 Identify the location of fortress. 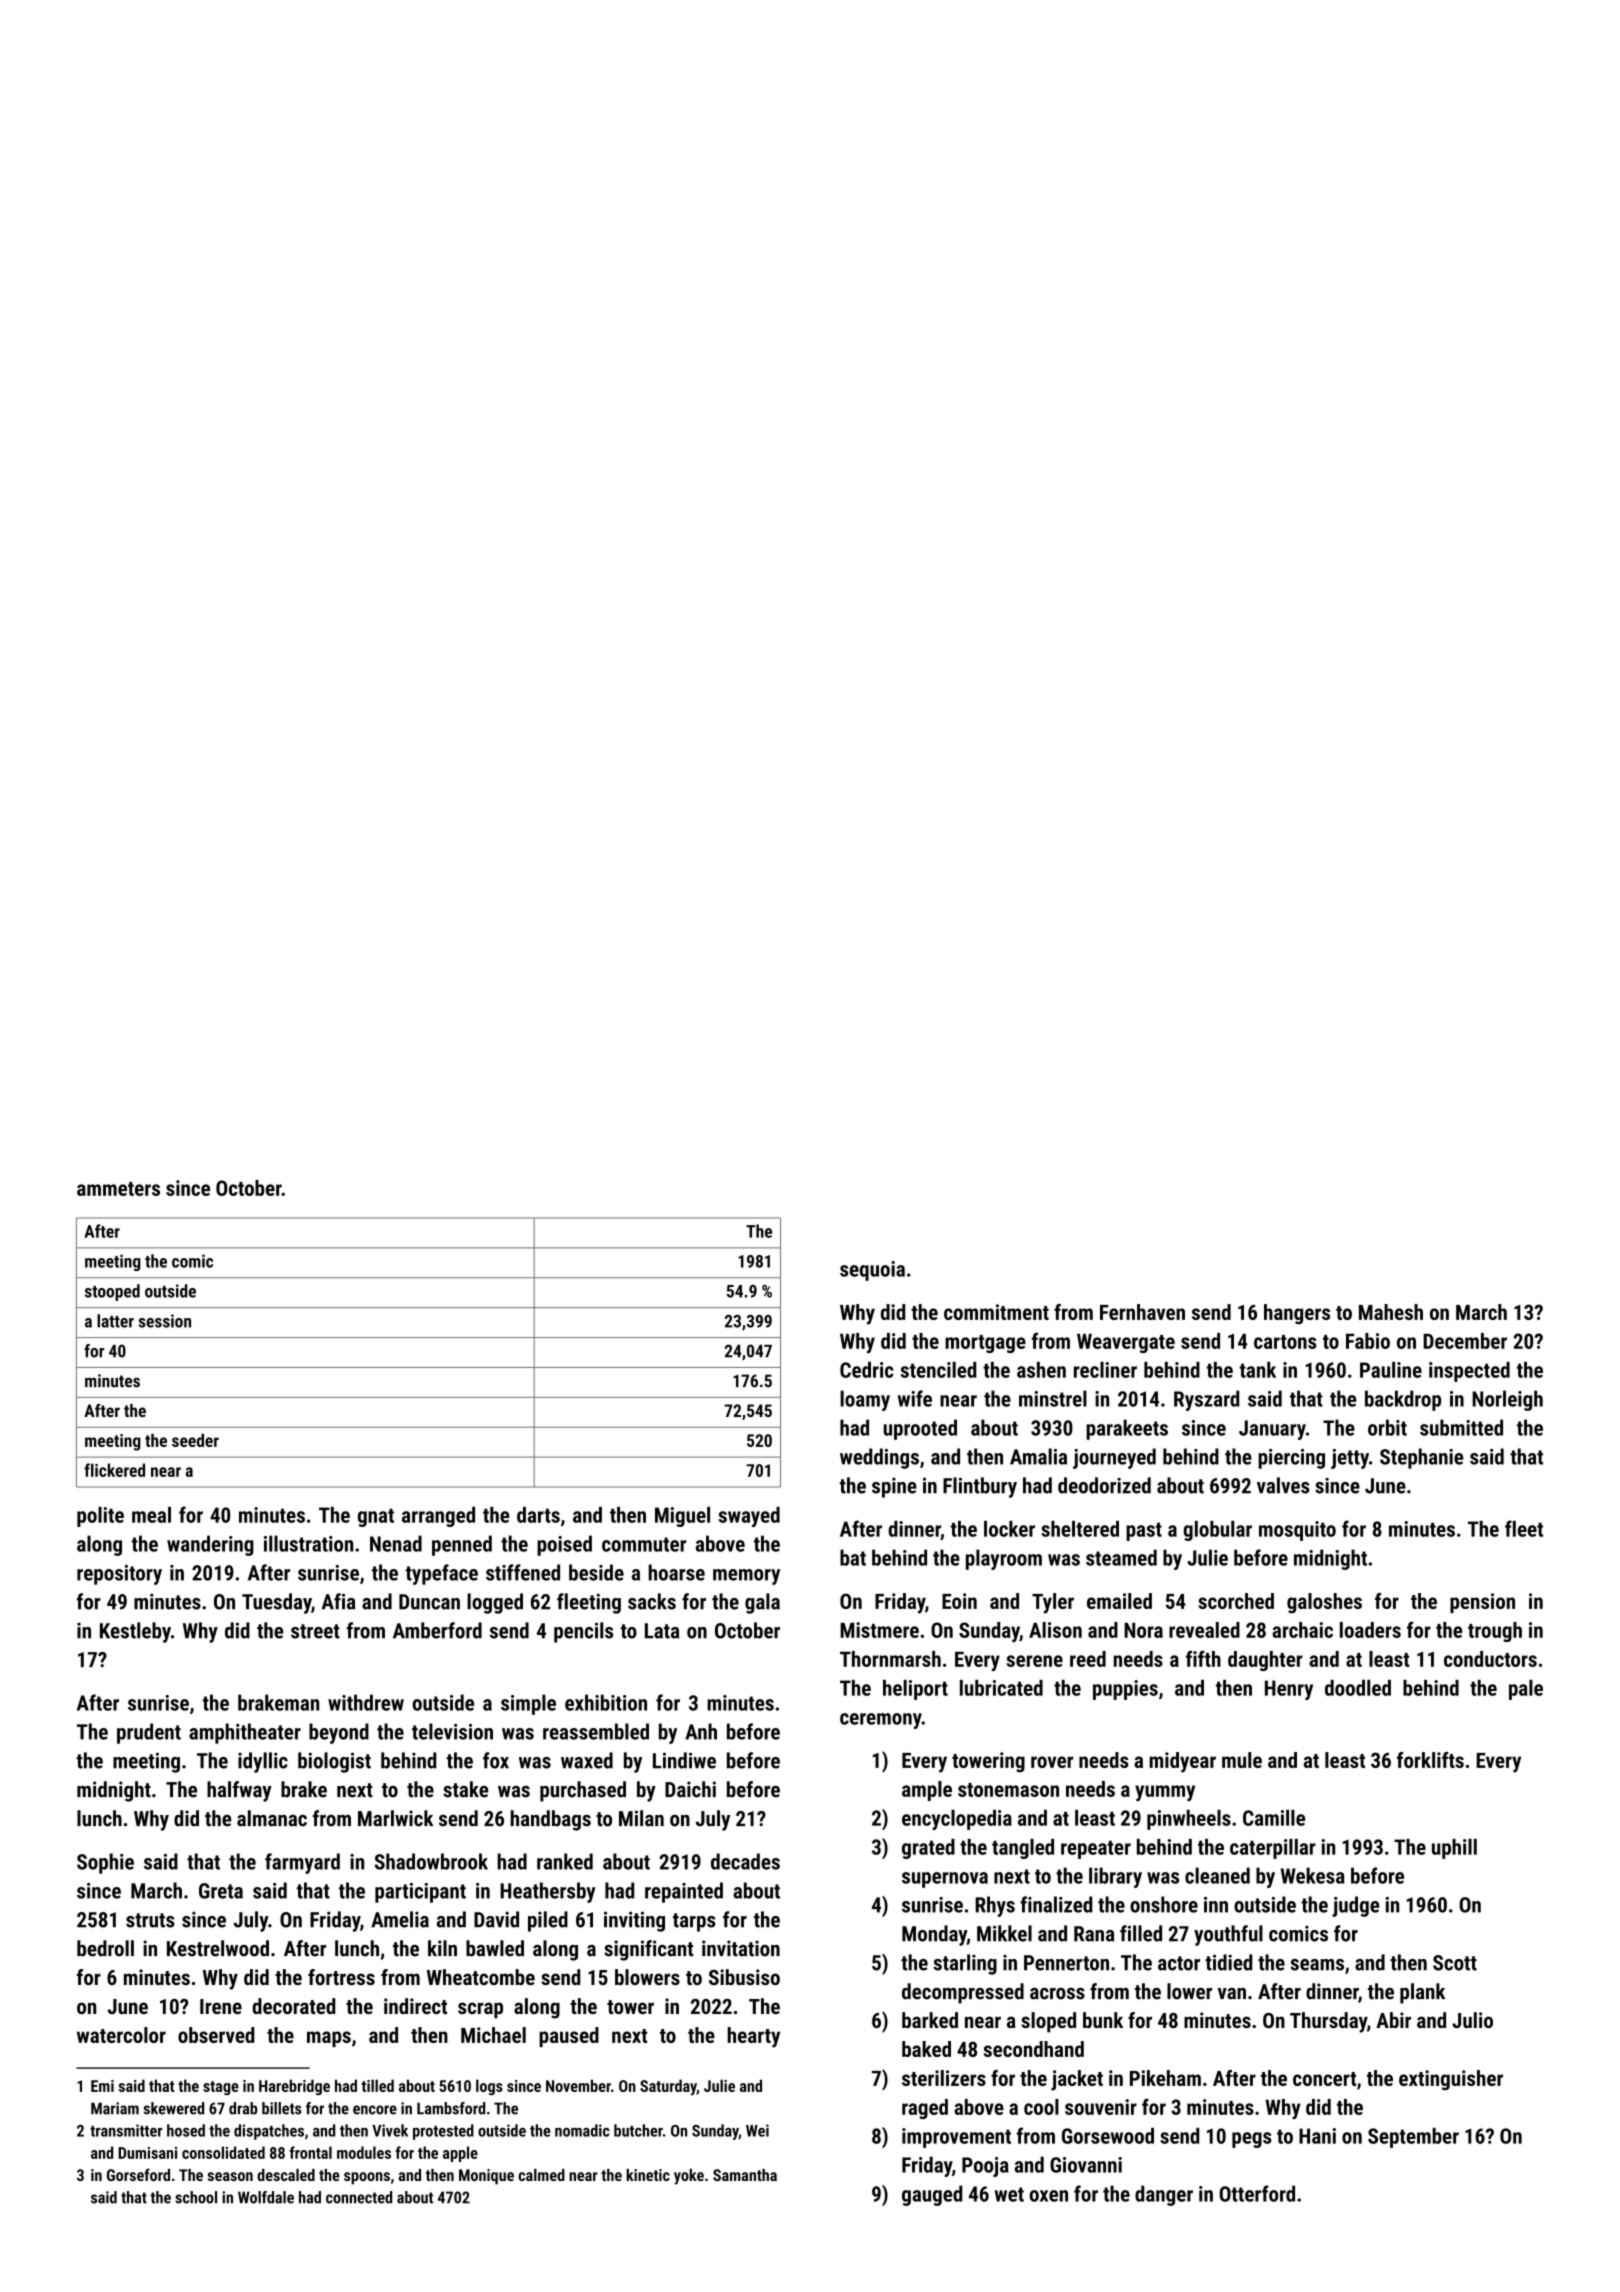
(341, 1977).
